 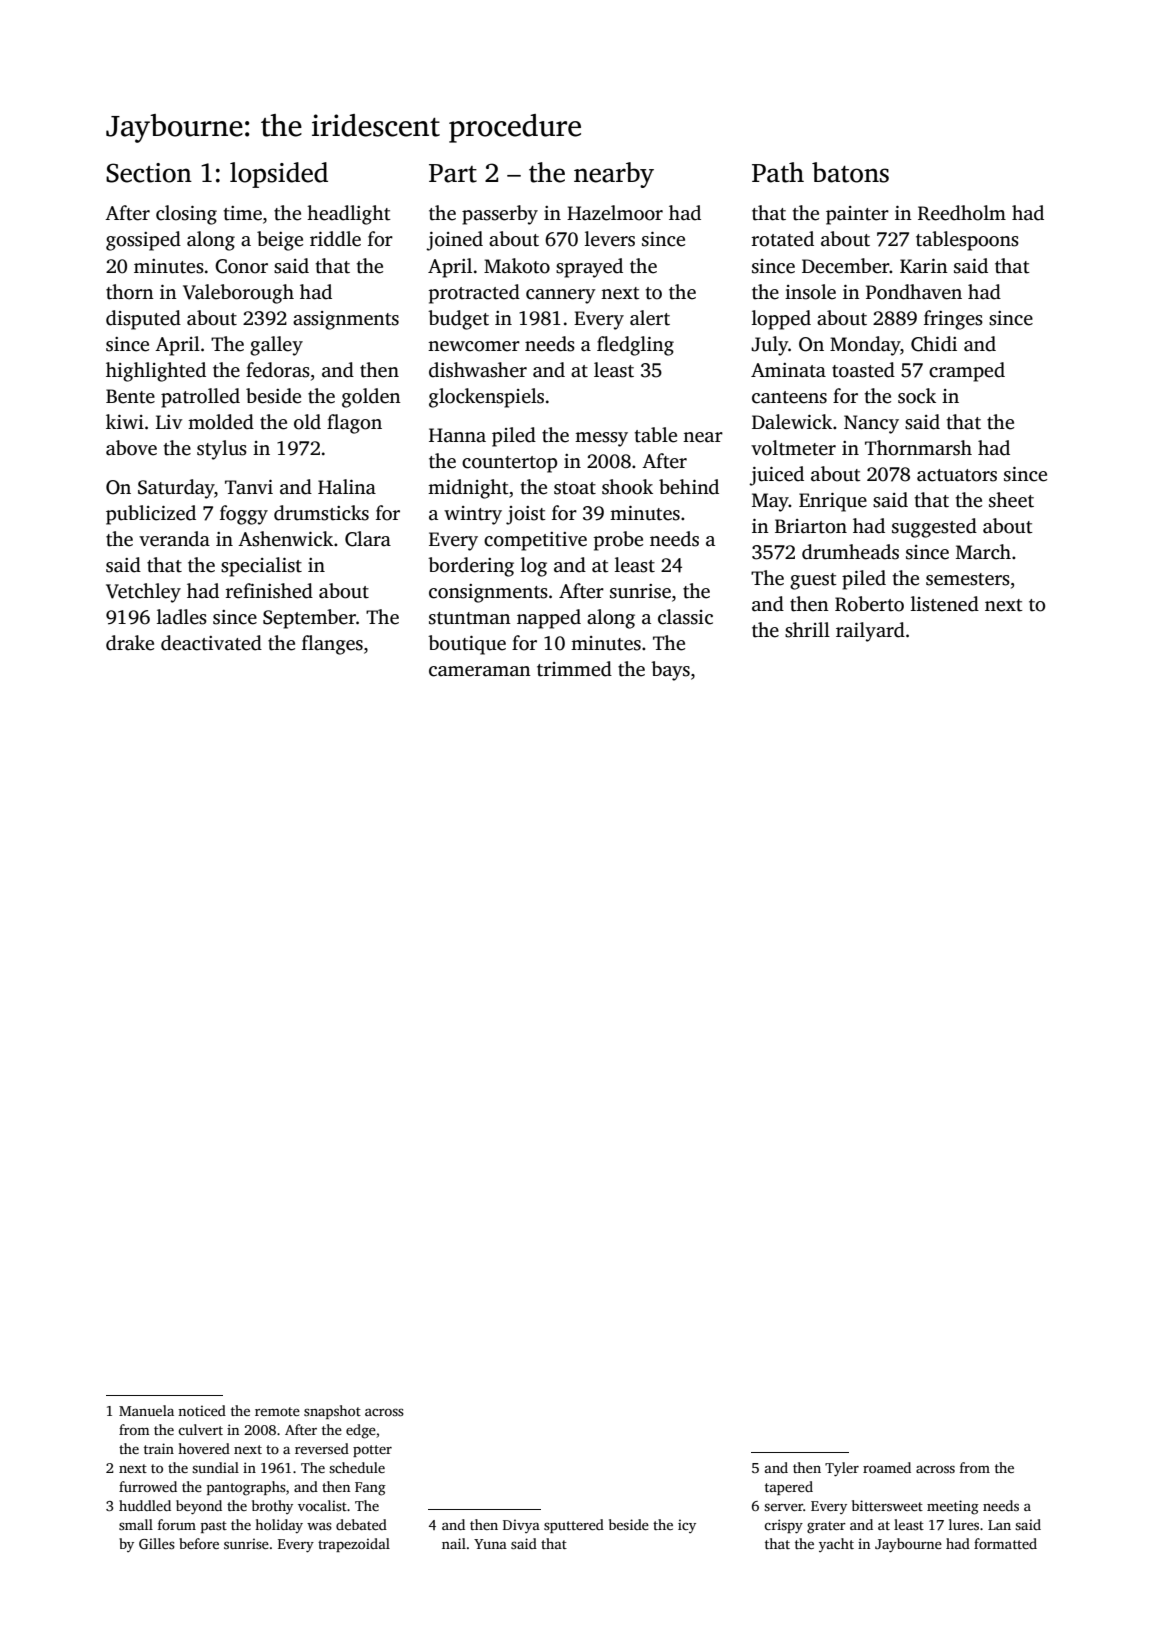 I want to click on sprayed, so click(x=589, y=268).
